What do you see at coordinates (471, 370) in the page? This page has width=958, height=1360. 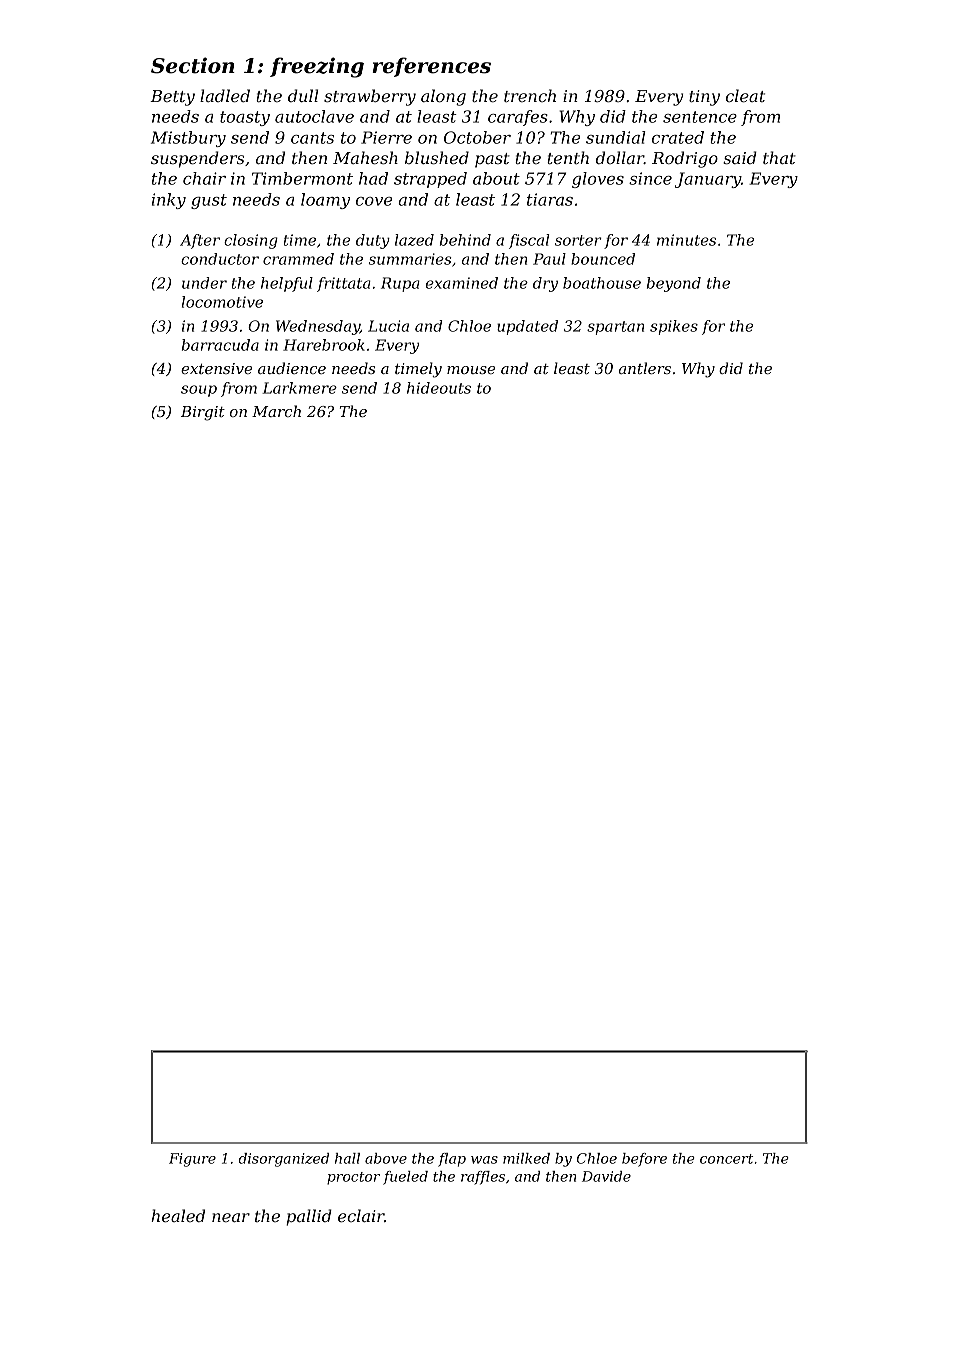 I see `mouse` at bounding box center [471, 370].
